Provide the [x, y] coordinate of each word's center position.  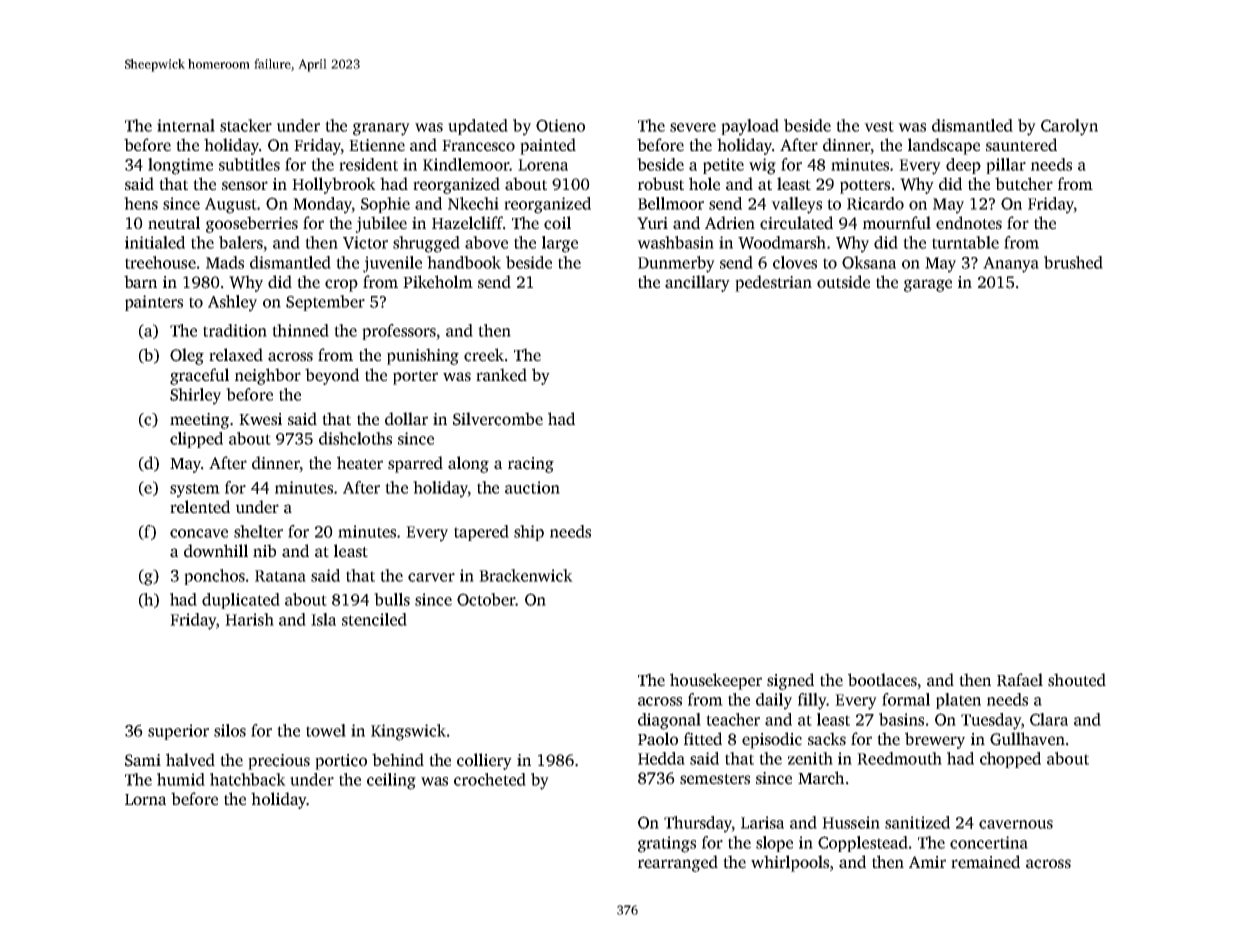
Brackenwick [526, 575]
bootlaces [882, 680]
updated [478, 127]
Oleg [187, 356]
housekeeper [716, 681]
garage [928, 285]
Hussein [851, 822]
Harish [249, 619]
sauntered [1021, 145]
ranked [501, 375]
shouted [1077, 680]
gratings [667, 844]
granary [381, 129]
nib [264, 550]
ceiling [391, 781]
